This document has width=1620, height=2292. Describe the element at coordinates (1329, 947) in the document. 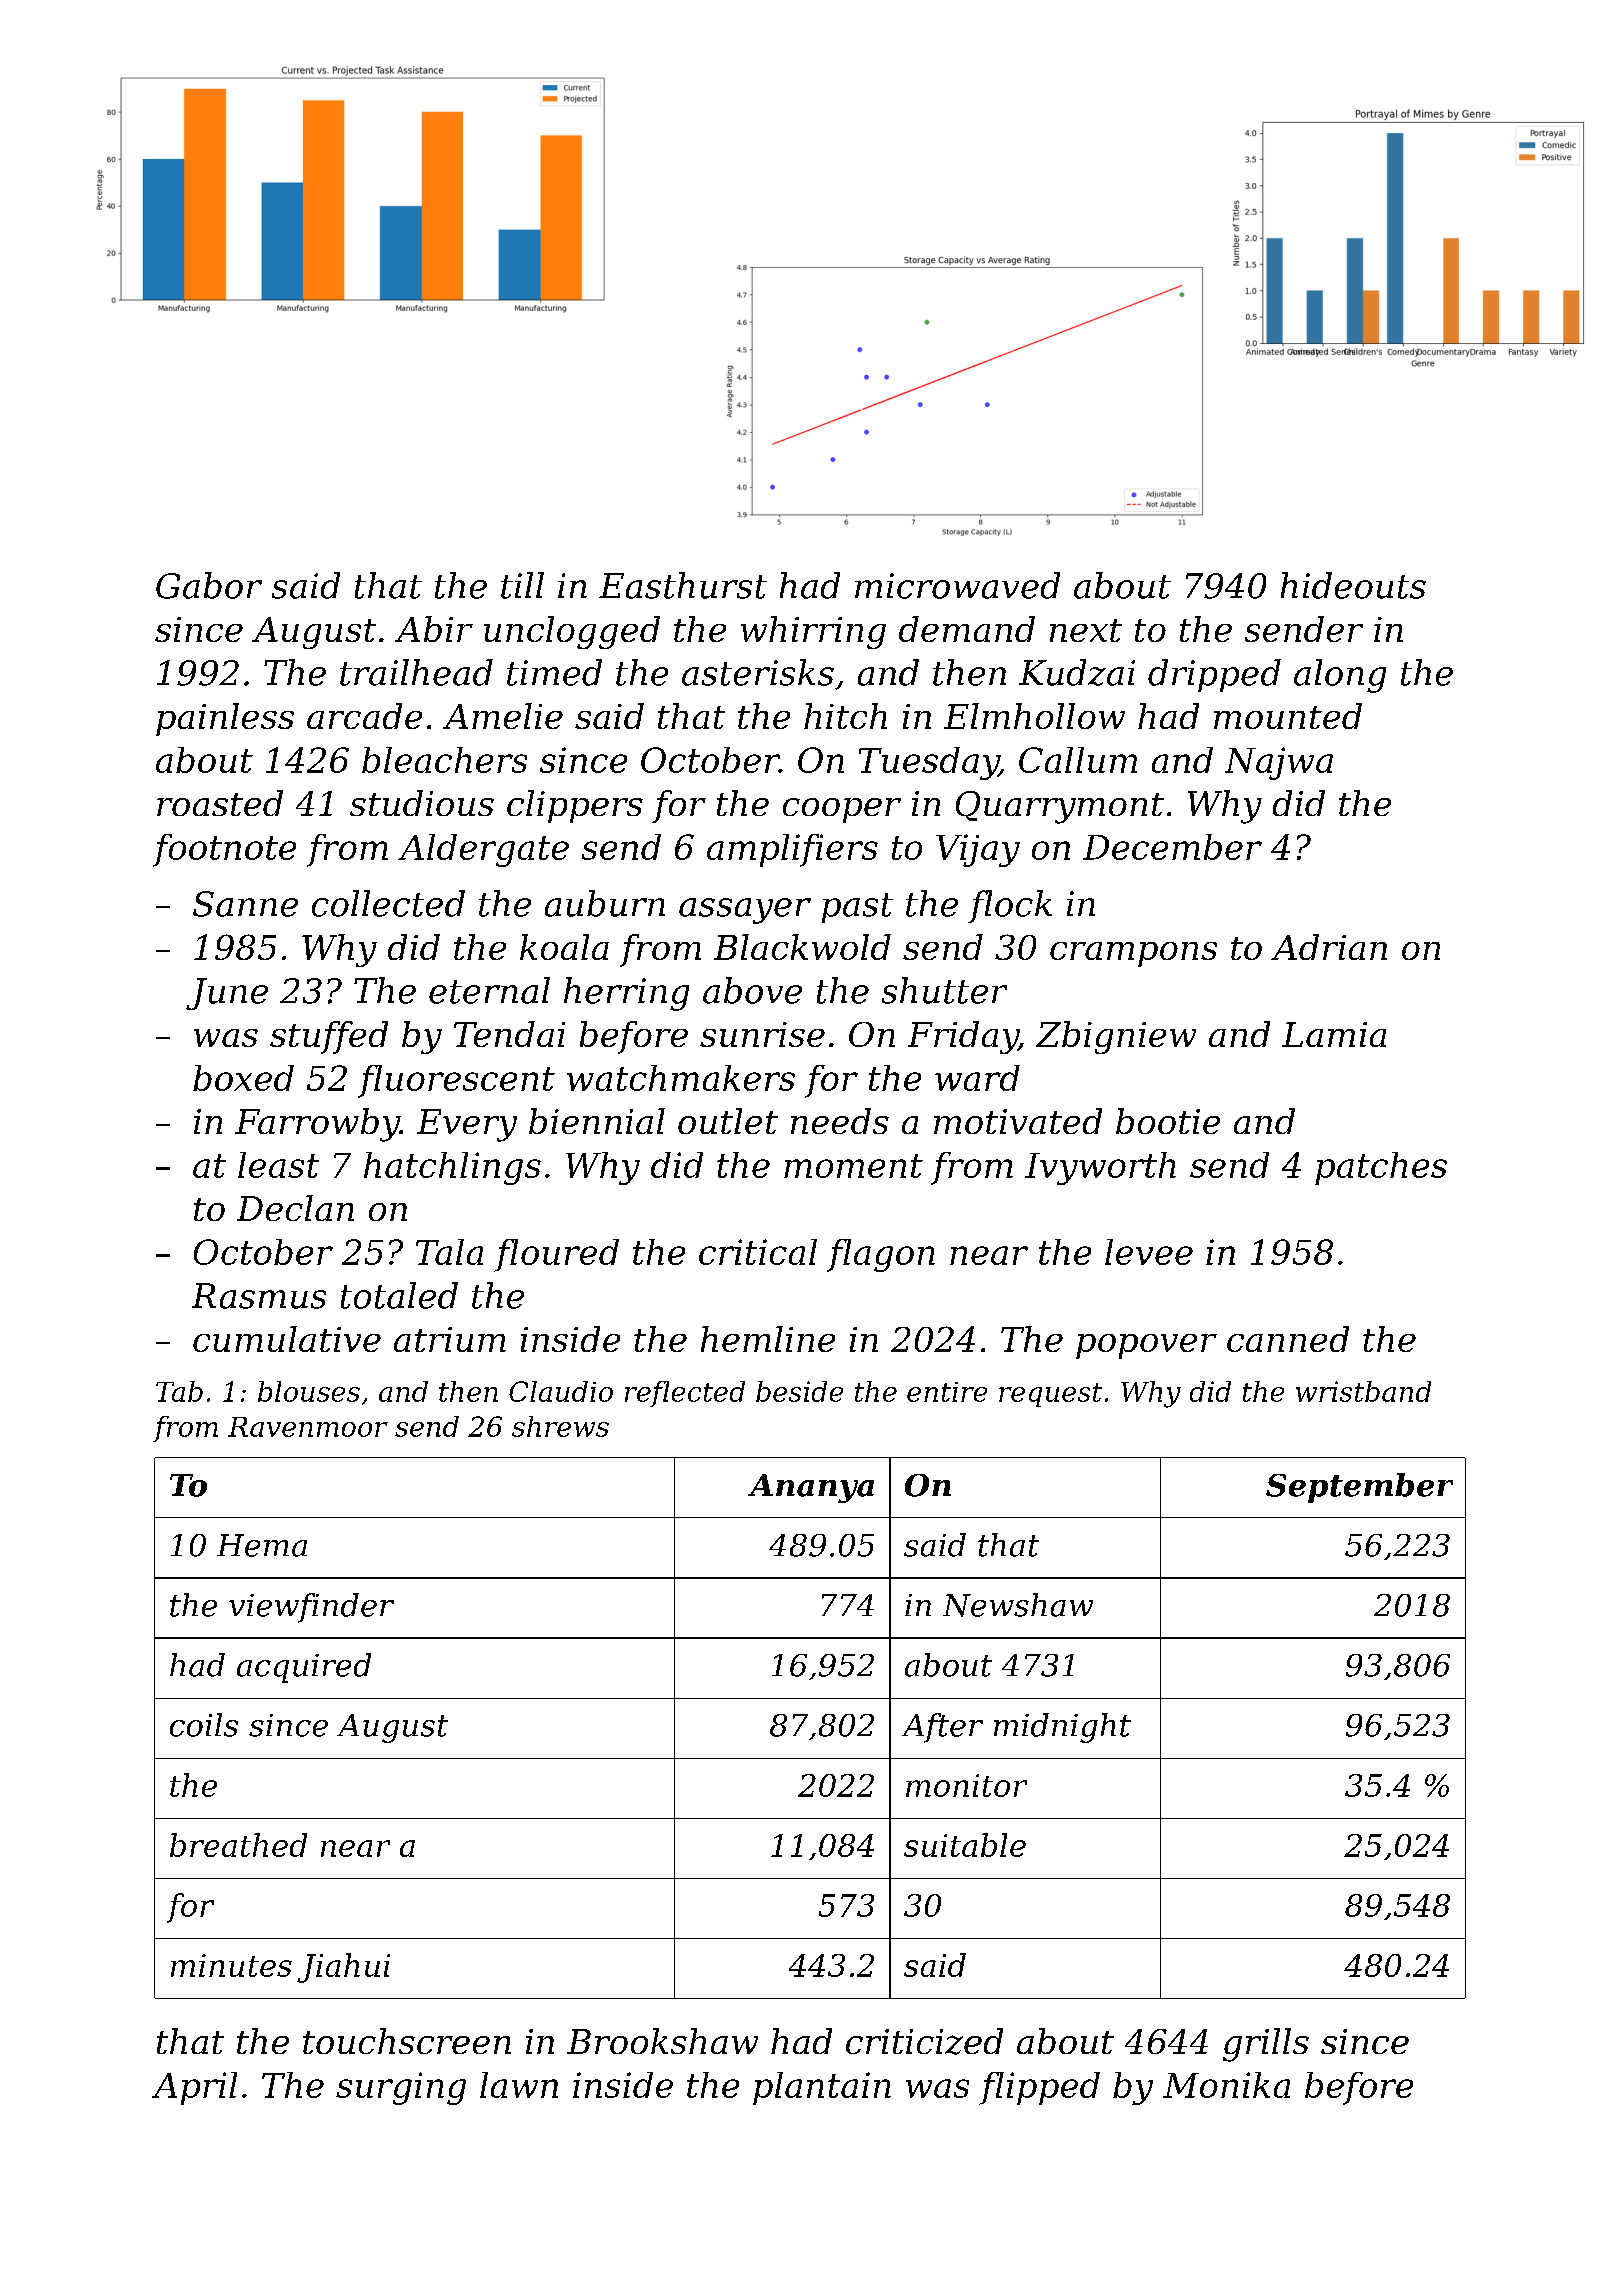

I see `Adrian` at that location.
